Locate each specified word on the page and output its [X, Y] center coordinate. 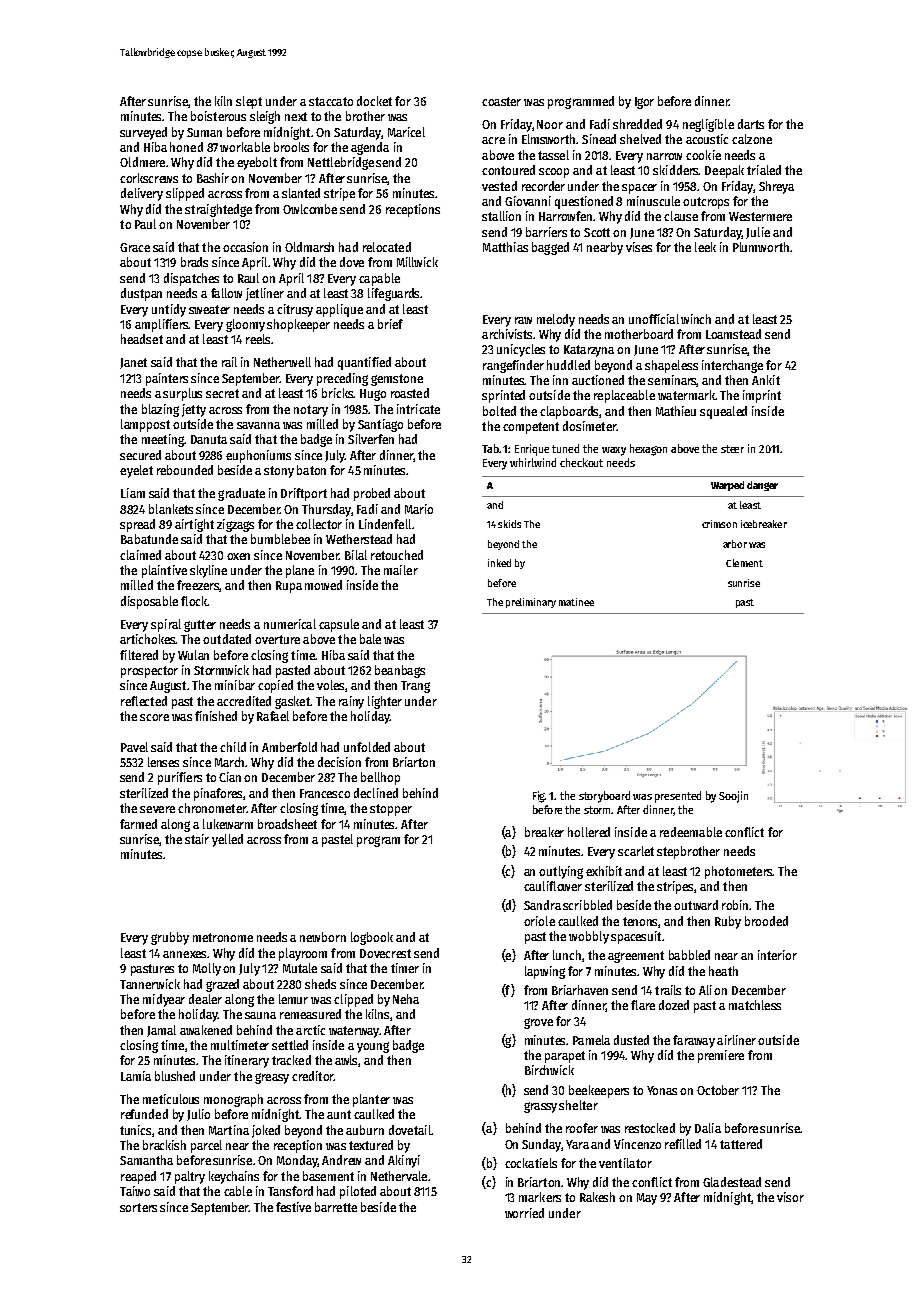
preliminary [531, 603]
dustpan [141, 294]
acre [493, 140]
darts [751, 124]
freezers [198, 586]
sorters [138, 1207]
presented [678, 797]
